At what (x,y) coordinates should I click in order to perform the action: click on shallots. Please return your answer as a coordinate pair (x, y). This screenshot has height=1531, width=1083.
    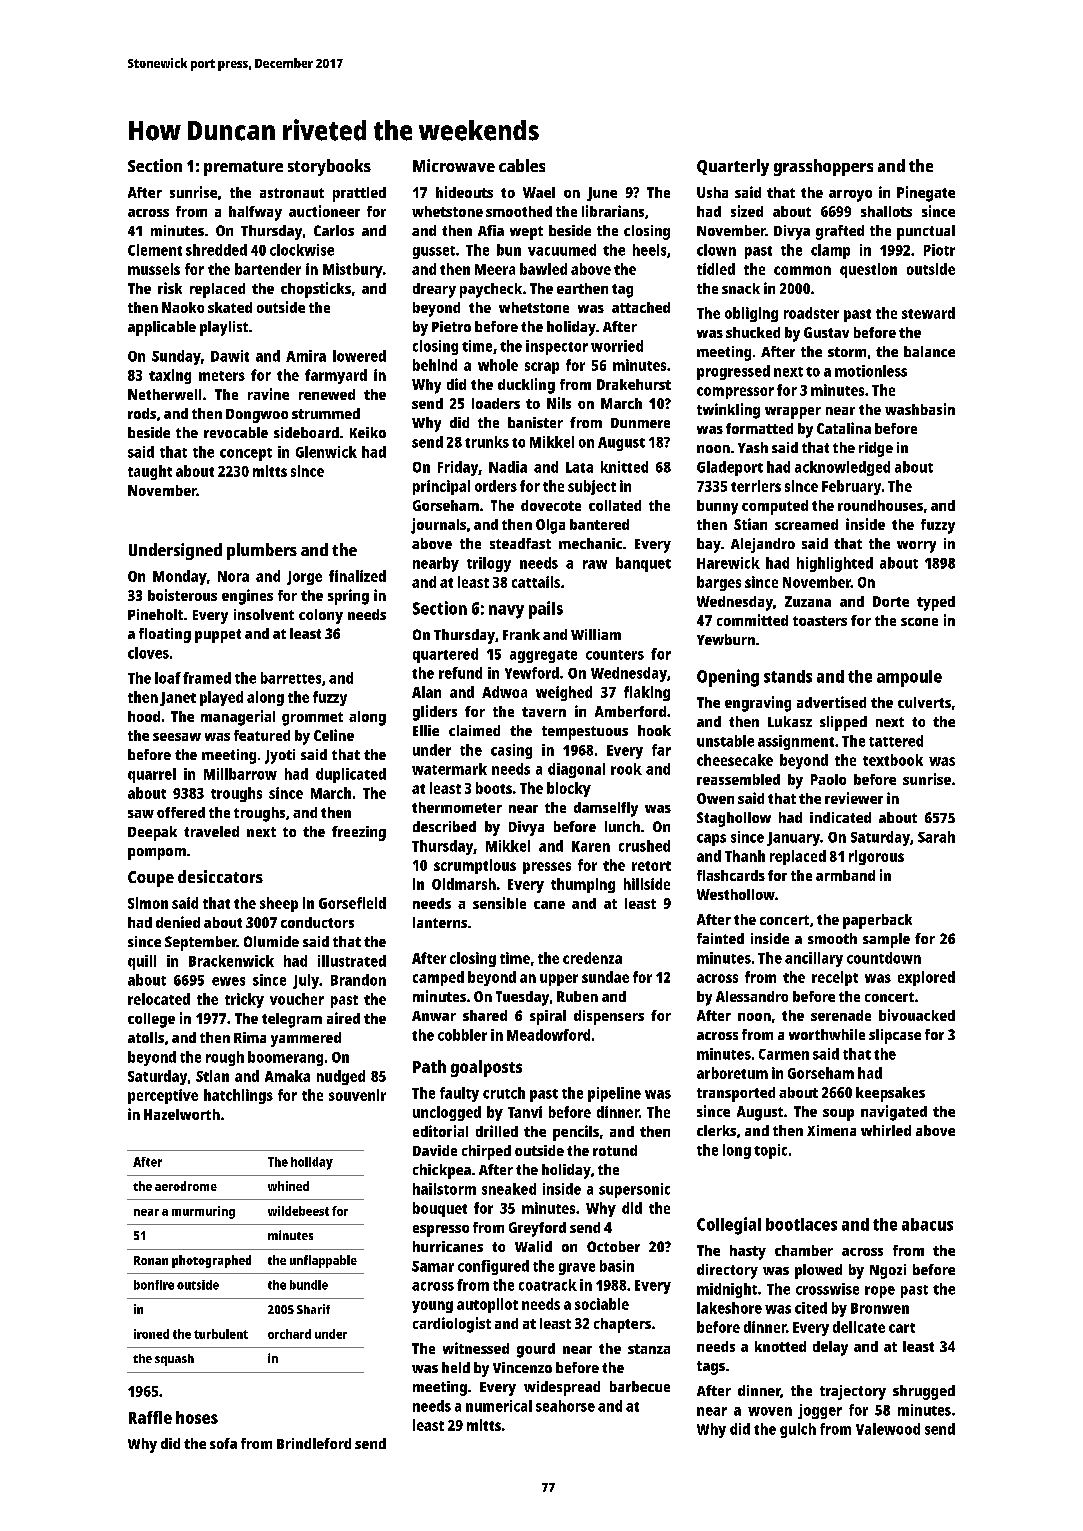
    Looking at the image, I should click on (886, 211).
